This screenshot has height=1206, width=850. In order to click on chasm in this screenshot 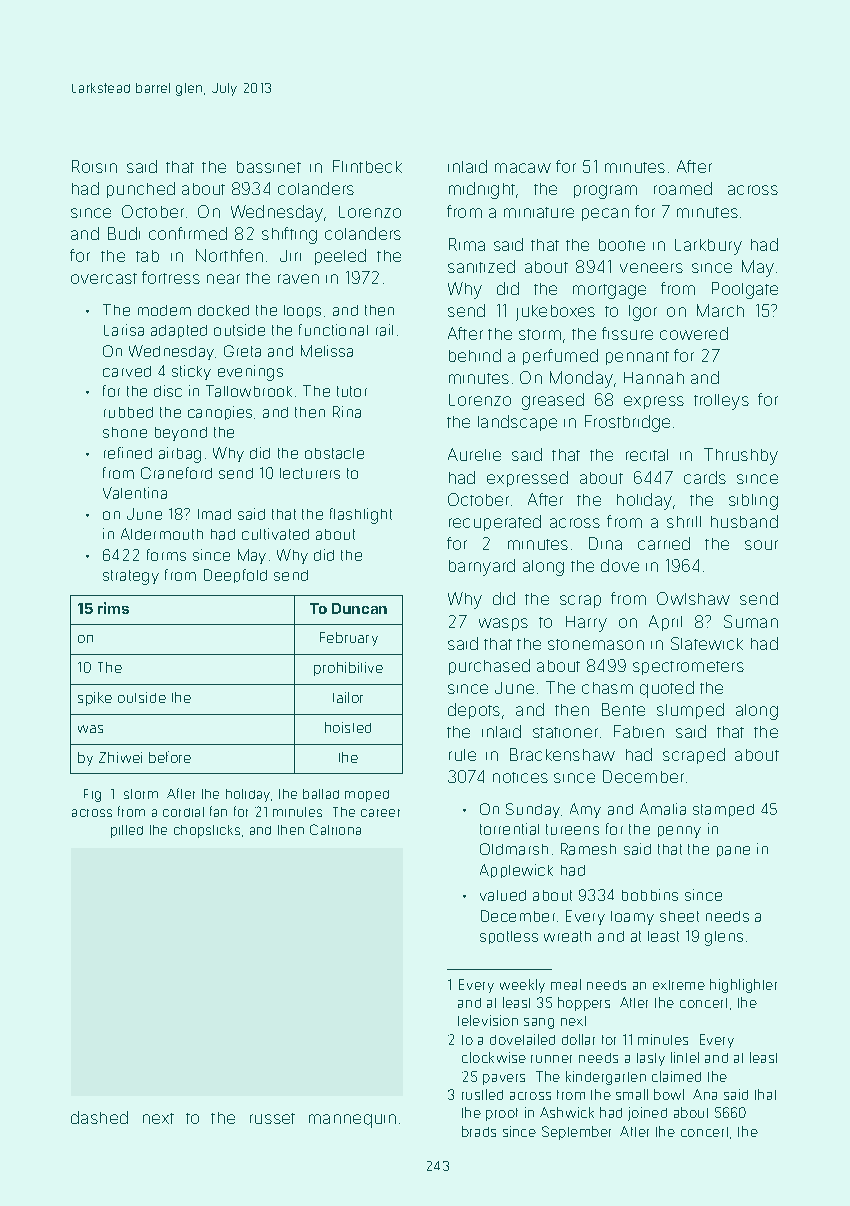, I will do `click(607, 688)`.
